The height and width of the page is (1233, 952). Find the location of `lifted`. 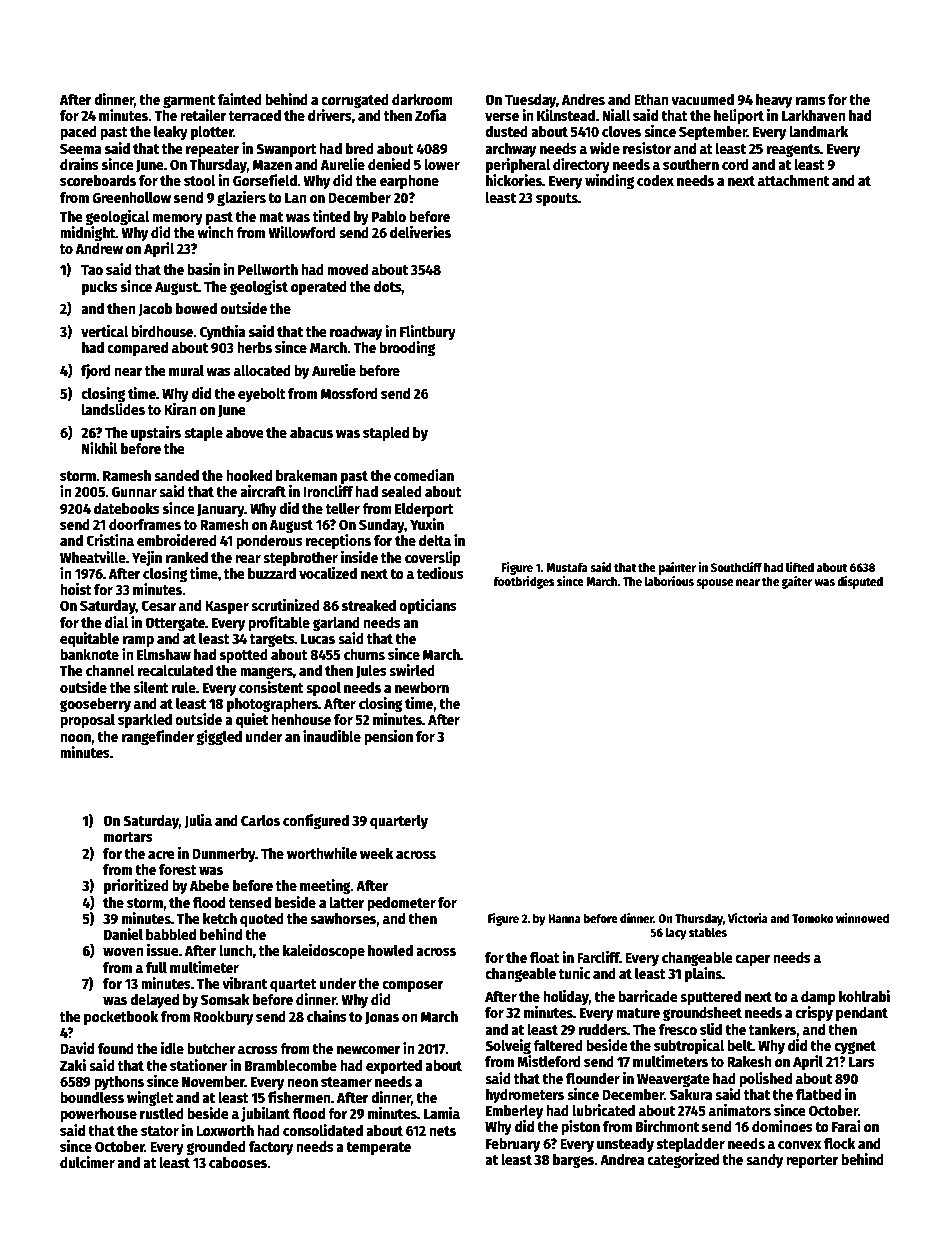

lifted is located at coordinates (800, 567).
